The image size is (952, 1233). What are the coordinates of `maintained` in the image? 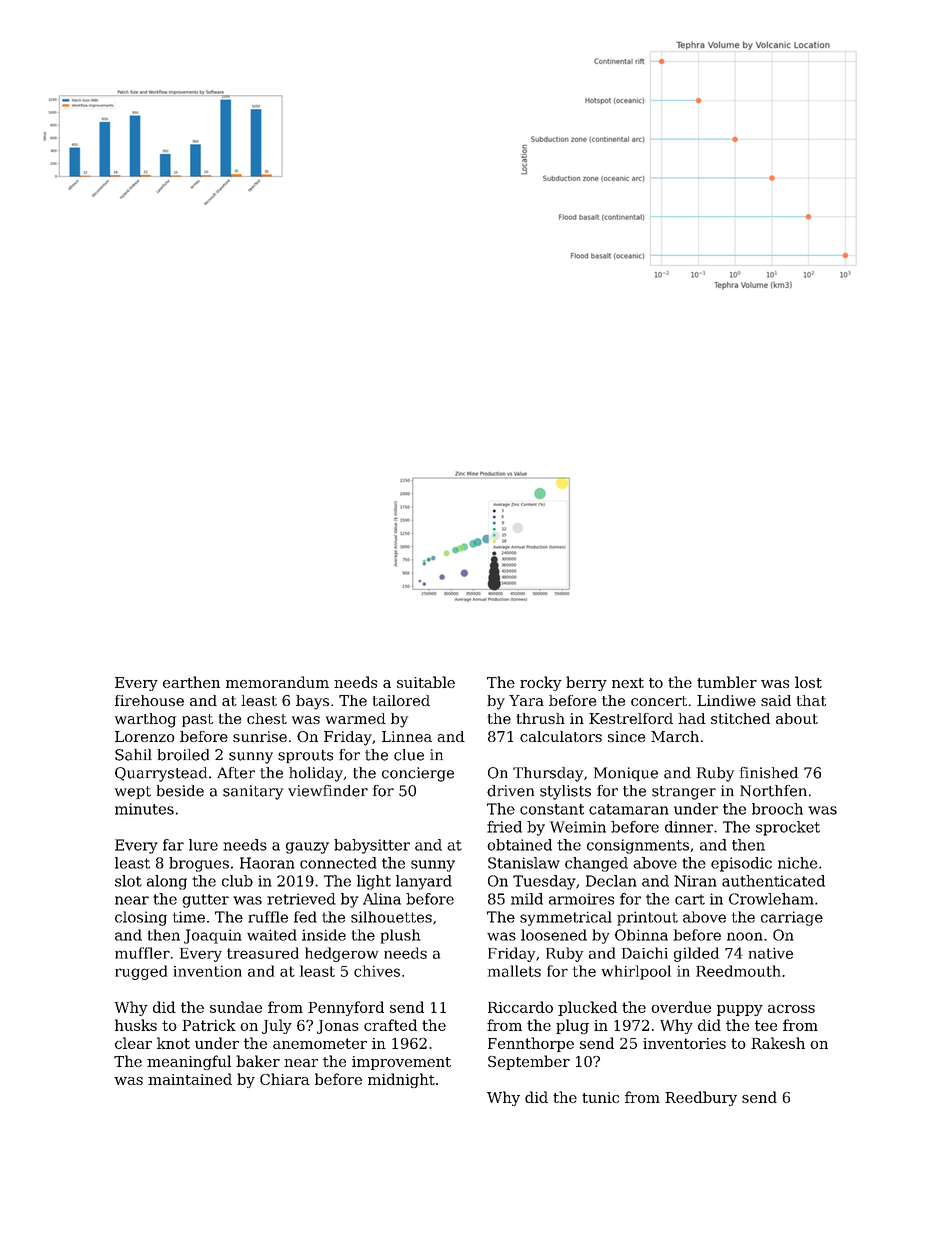 It's located at (190, 1079).
